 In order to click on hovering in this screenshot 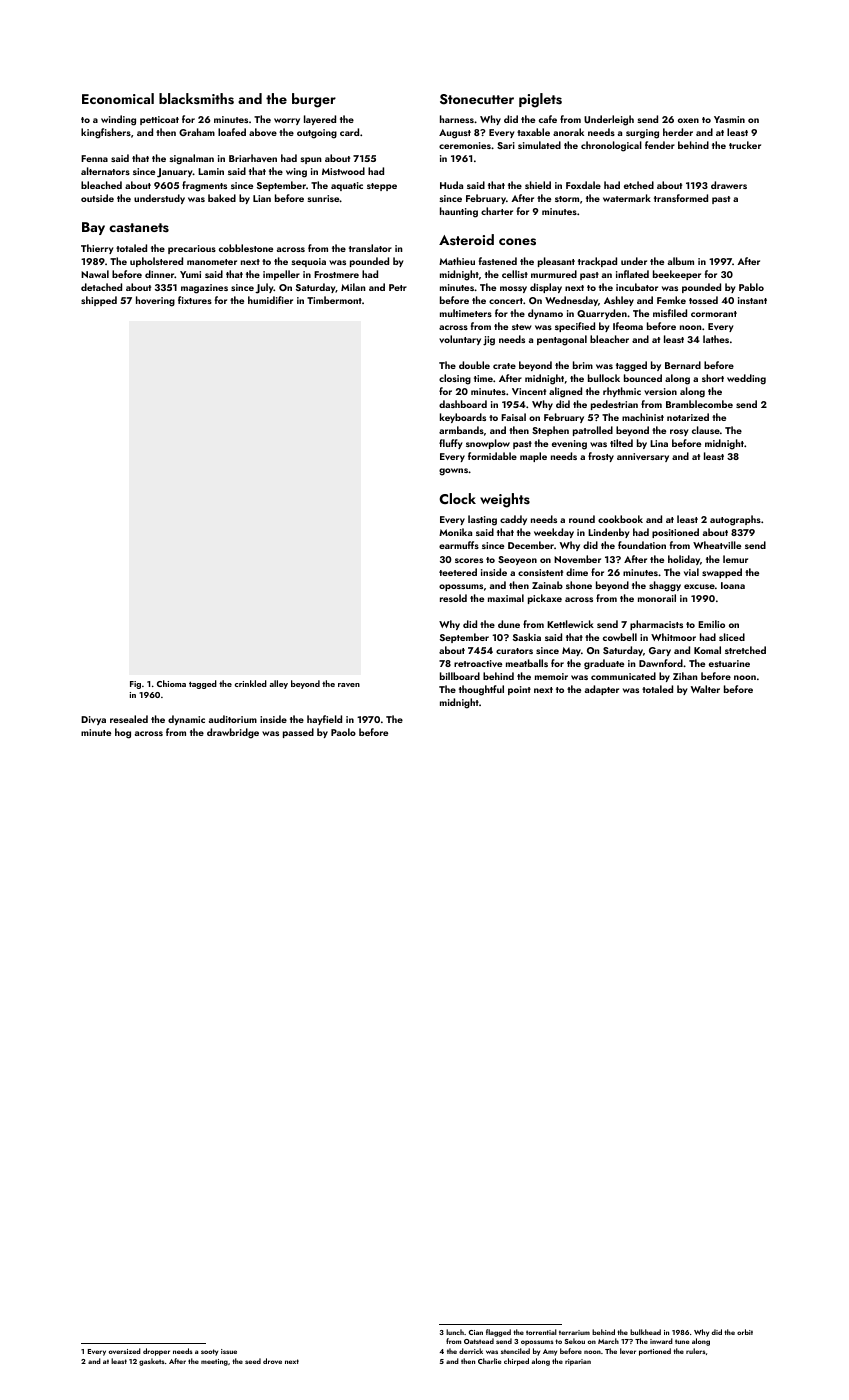, I will do `click(155, 301)`.
